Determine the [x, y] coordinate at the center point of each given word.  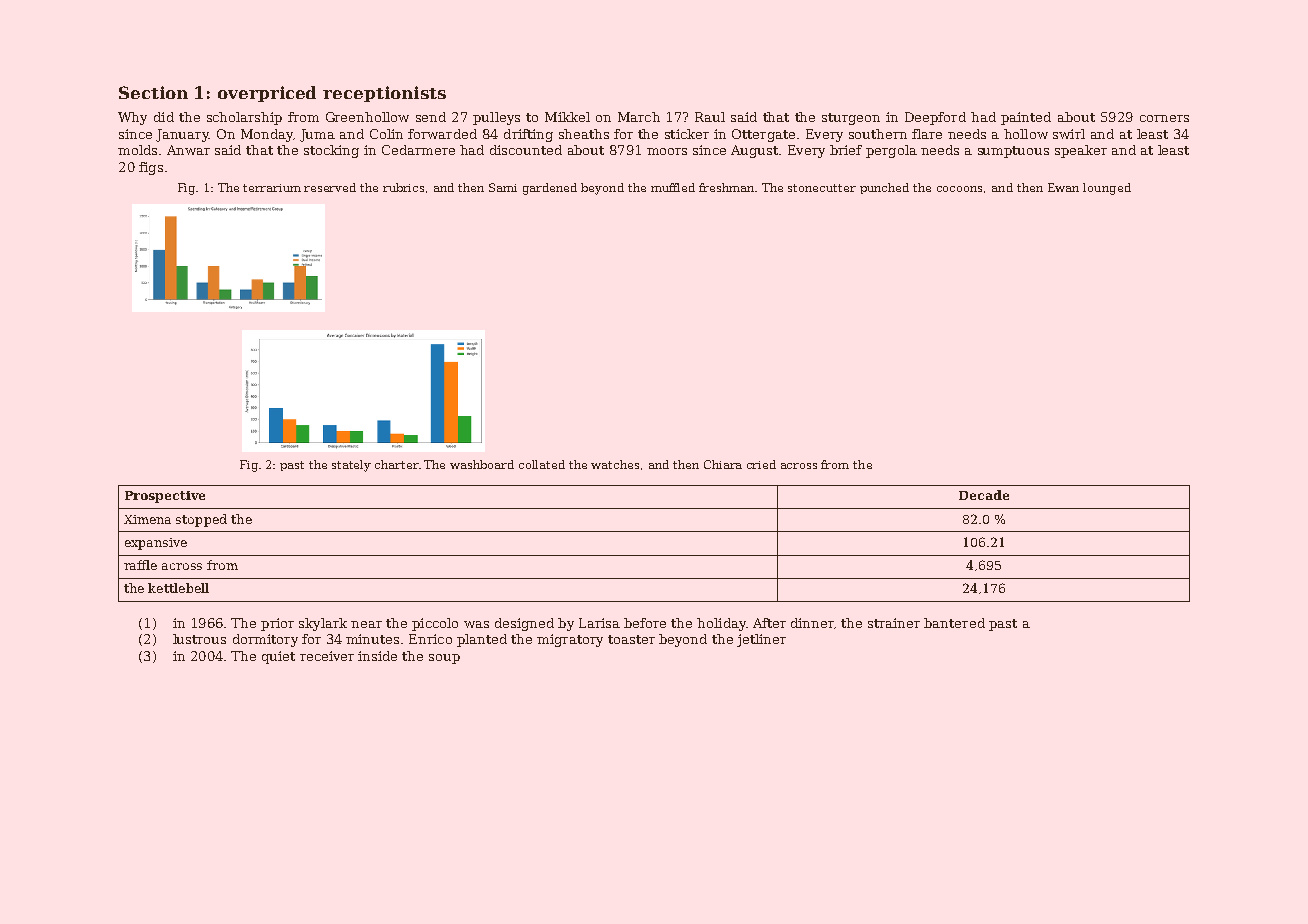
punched [884, 188]
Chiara [723, 464]
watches [615, 464]
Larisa [599, 623]
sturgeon [851, 119]
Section [153, 92]
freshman [726, 187]
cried [761, 464]
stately [351, 466]
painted [1026, 118]
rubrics [403, 187]
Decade [984, 495]
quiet [278, 657]
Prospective [165, 497]
